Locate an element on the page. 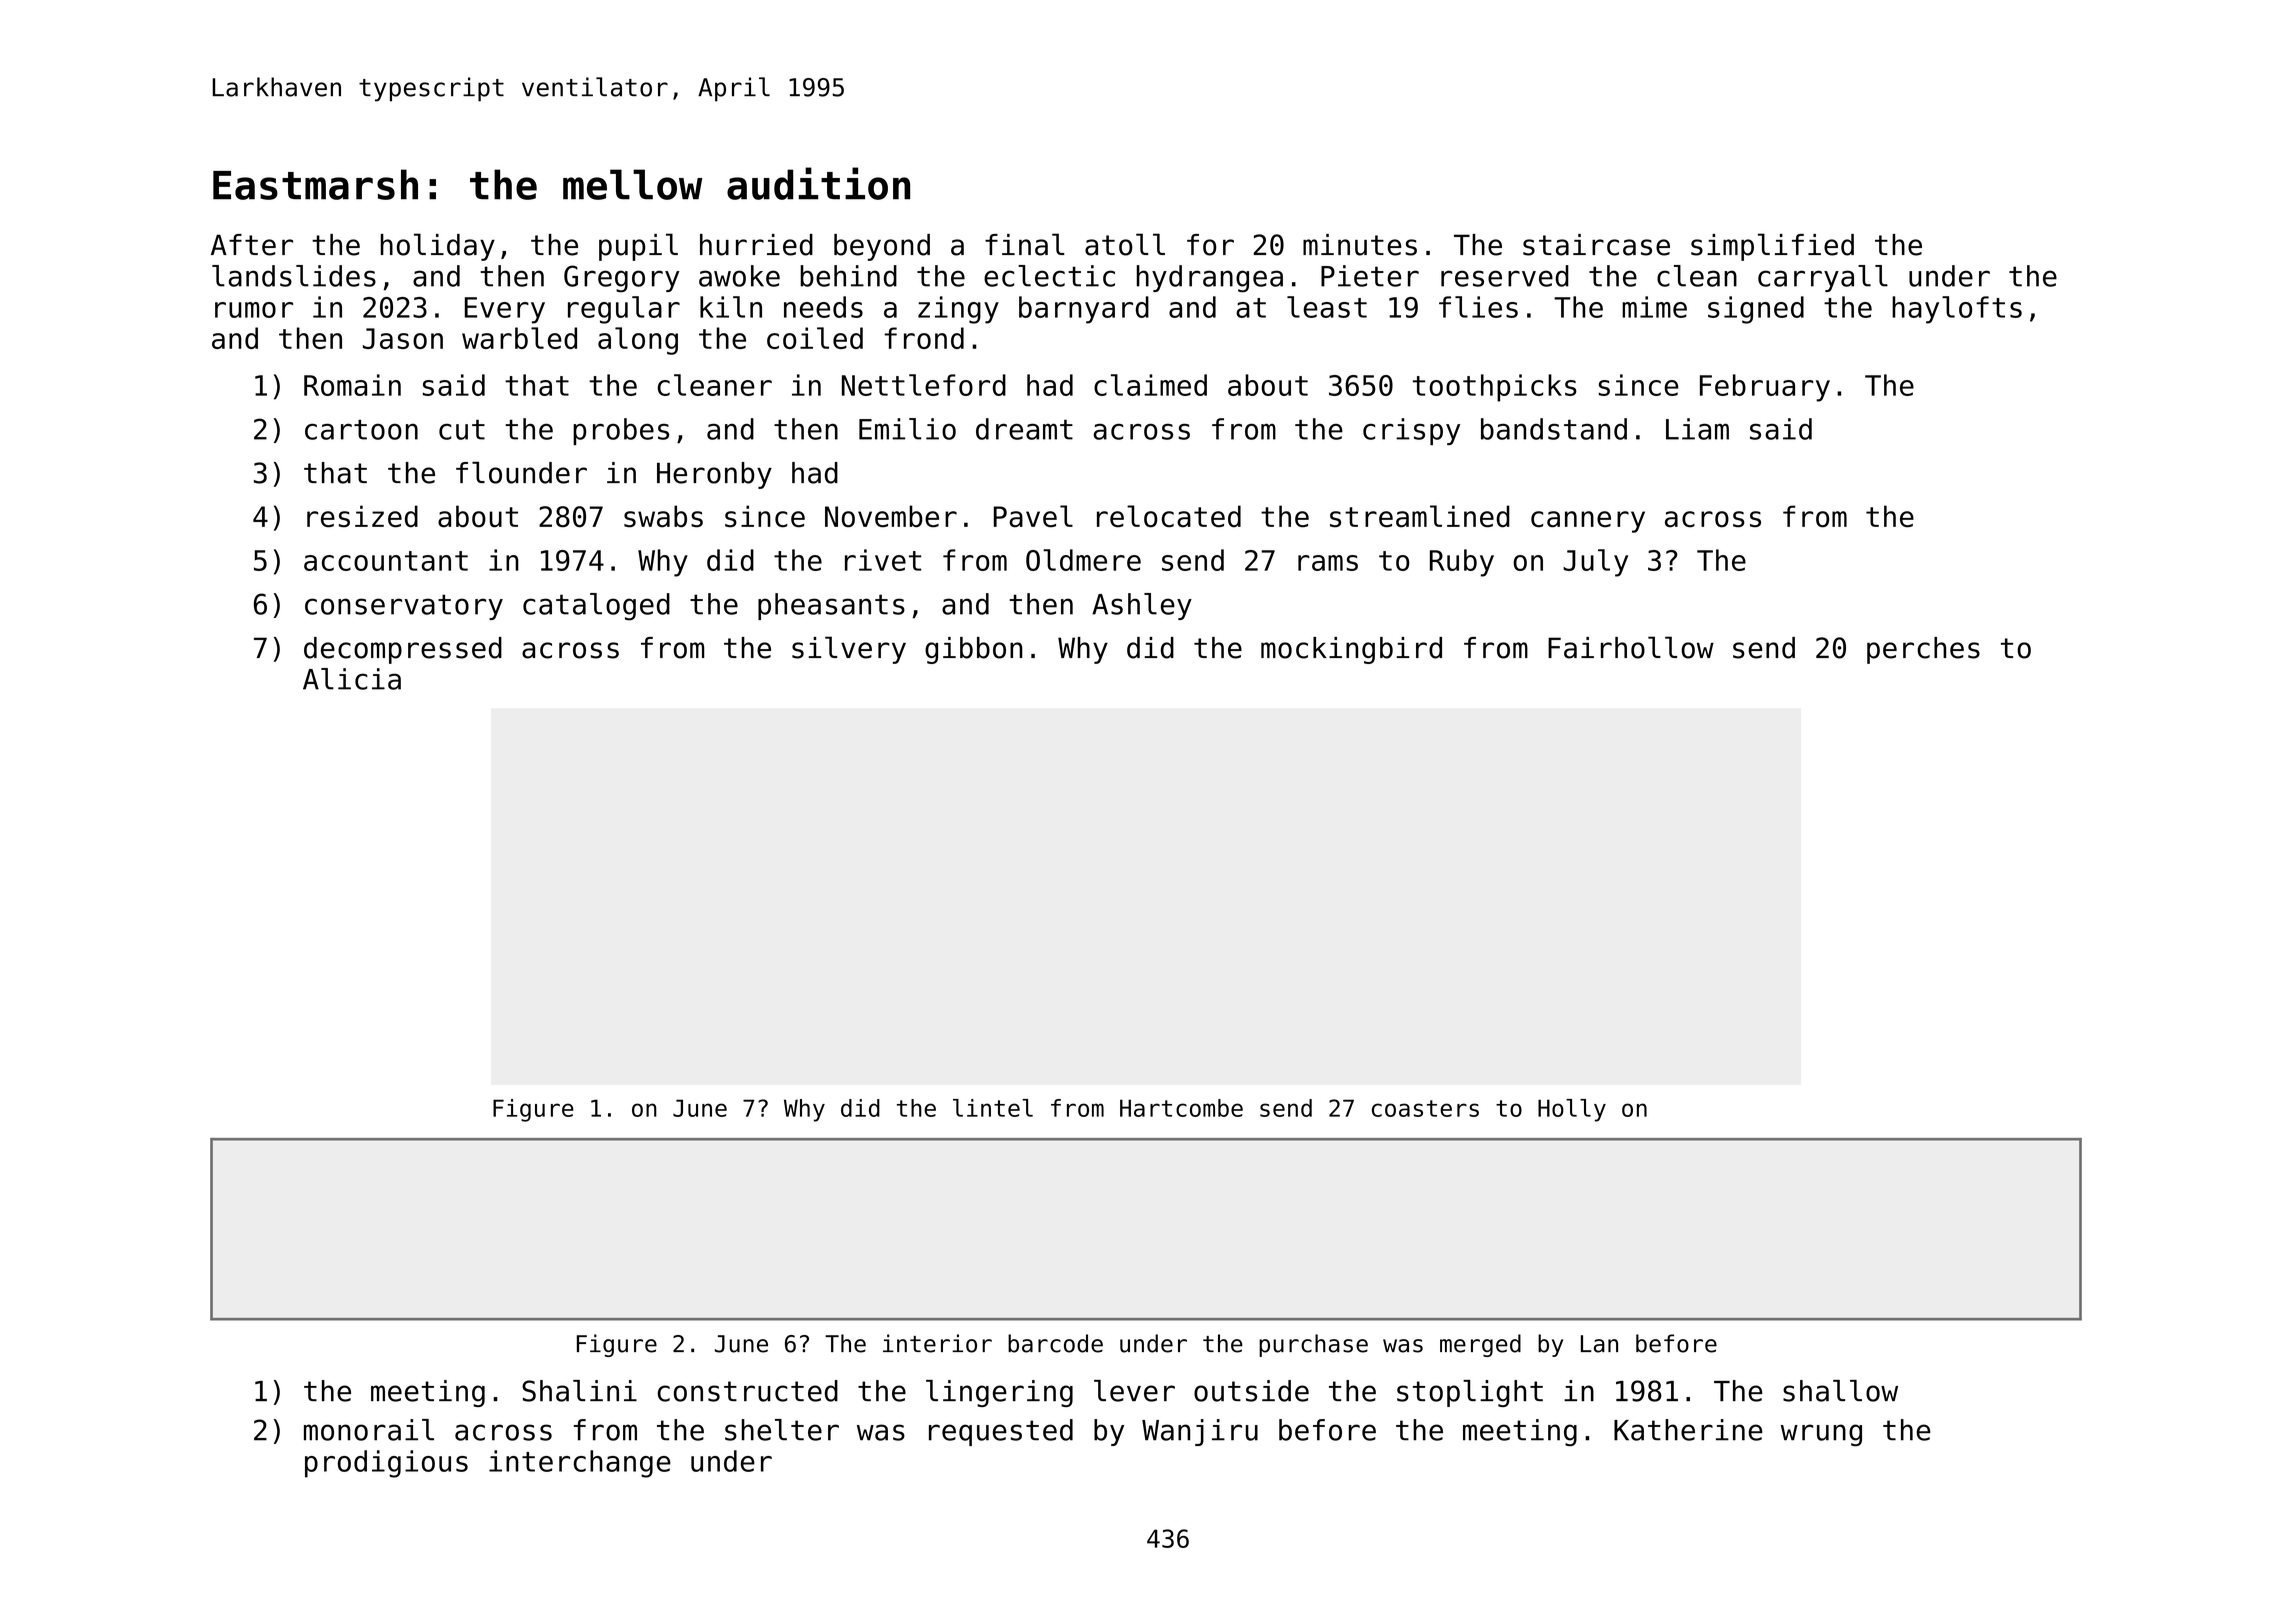 This image has height=1620, width=2292. Holly is located at coordinates (1572, 1110).
